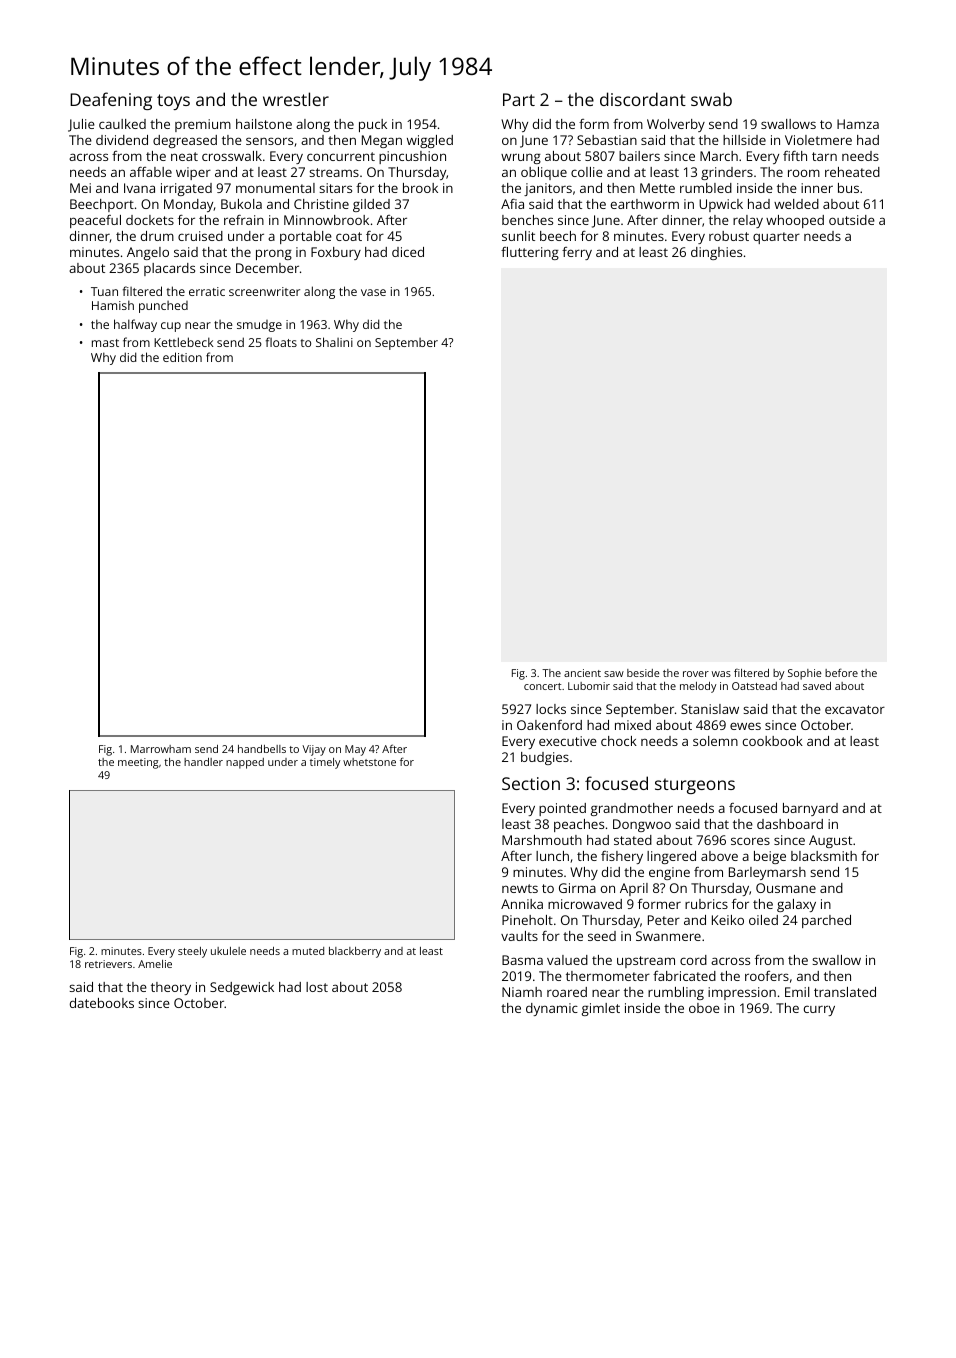 This screenshot has height=1358, width=956. What do you see at coordinates (704, 1008) in the screenshot?
I see `oboe` at bounding box center [704, 1008].
